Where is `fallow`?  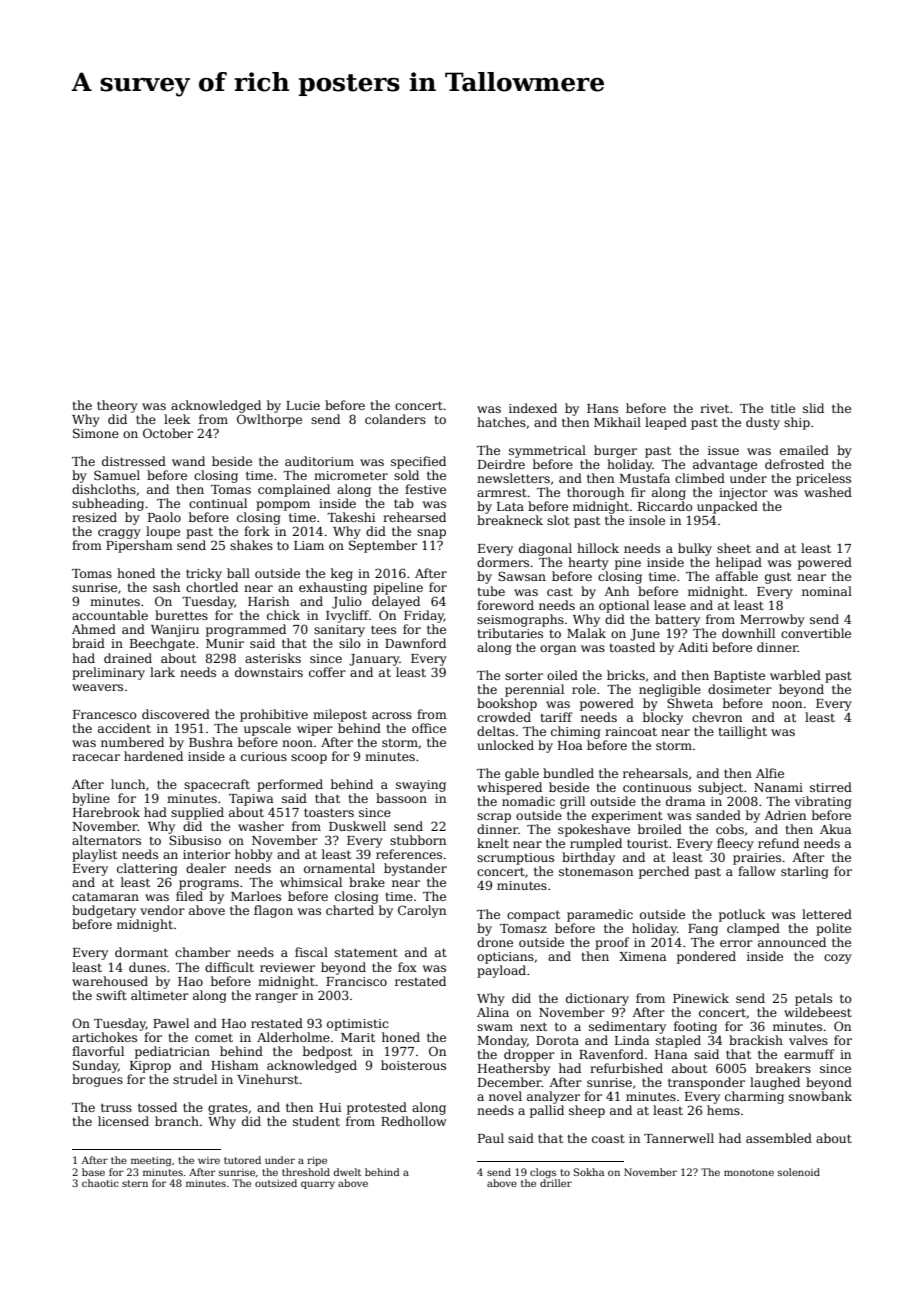
fallow is located at coordinates (757, 871).
